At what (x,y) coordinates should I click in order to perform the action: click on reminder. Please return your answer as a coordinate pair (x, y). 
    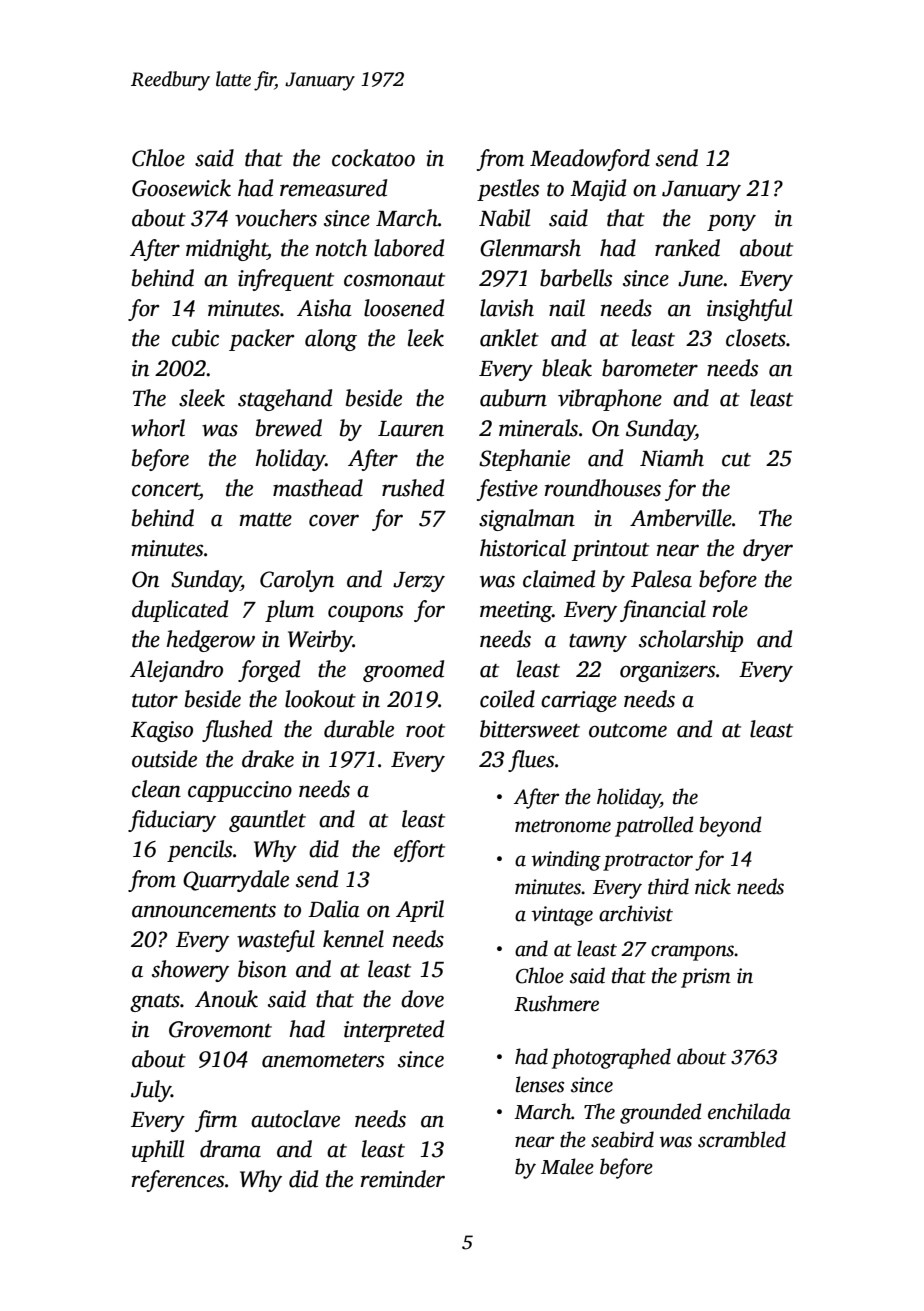
    Looking at the image, I should click on (403, 1179).
